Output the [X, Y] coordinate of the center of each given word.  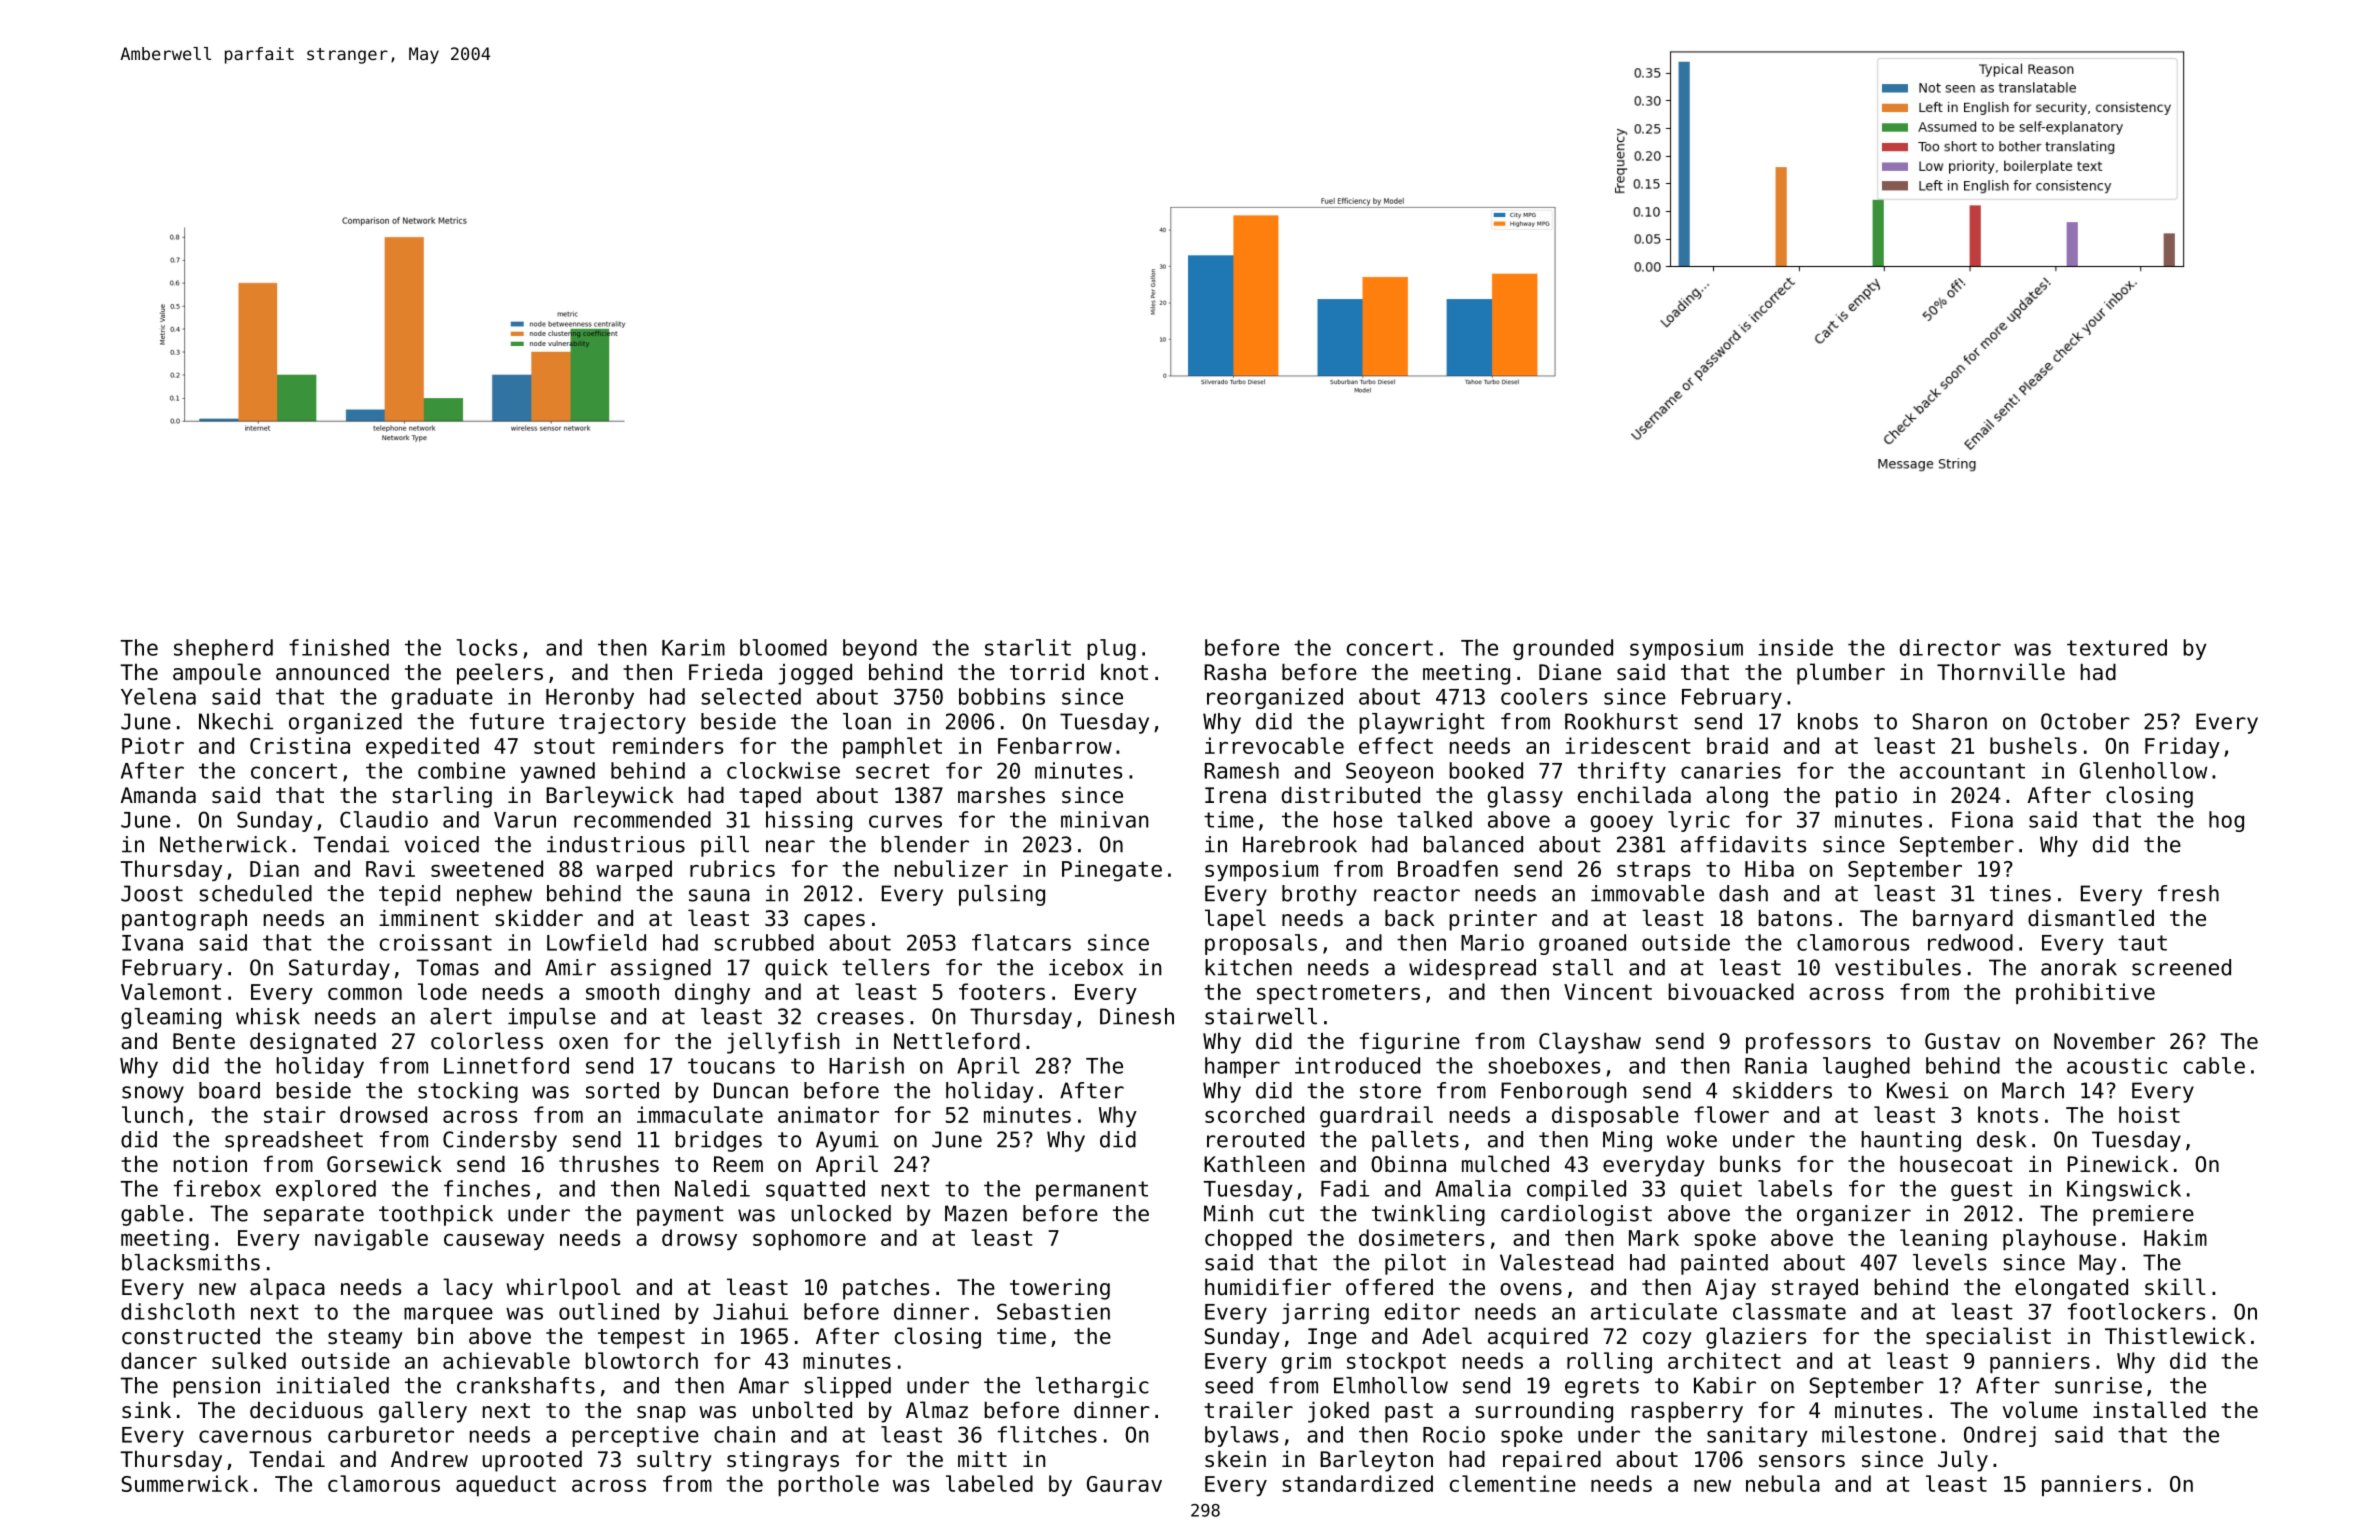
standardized [1357, 1483]
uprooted [532, 1461]
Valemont [171, 991]
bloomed [783, 647]
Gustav [1962, 1041]
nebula [1783, 1483]
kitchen [1248, 967]
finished [339, 647]
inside [1795, 647]
